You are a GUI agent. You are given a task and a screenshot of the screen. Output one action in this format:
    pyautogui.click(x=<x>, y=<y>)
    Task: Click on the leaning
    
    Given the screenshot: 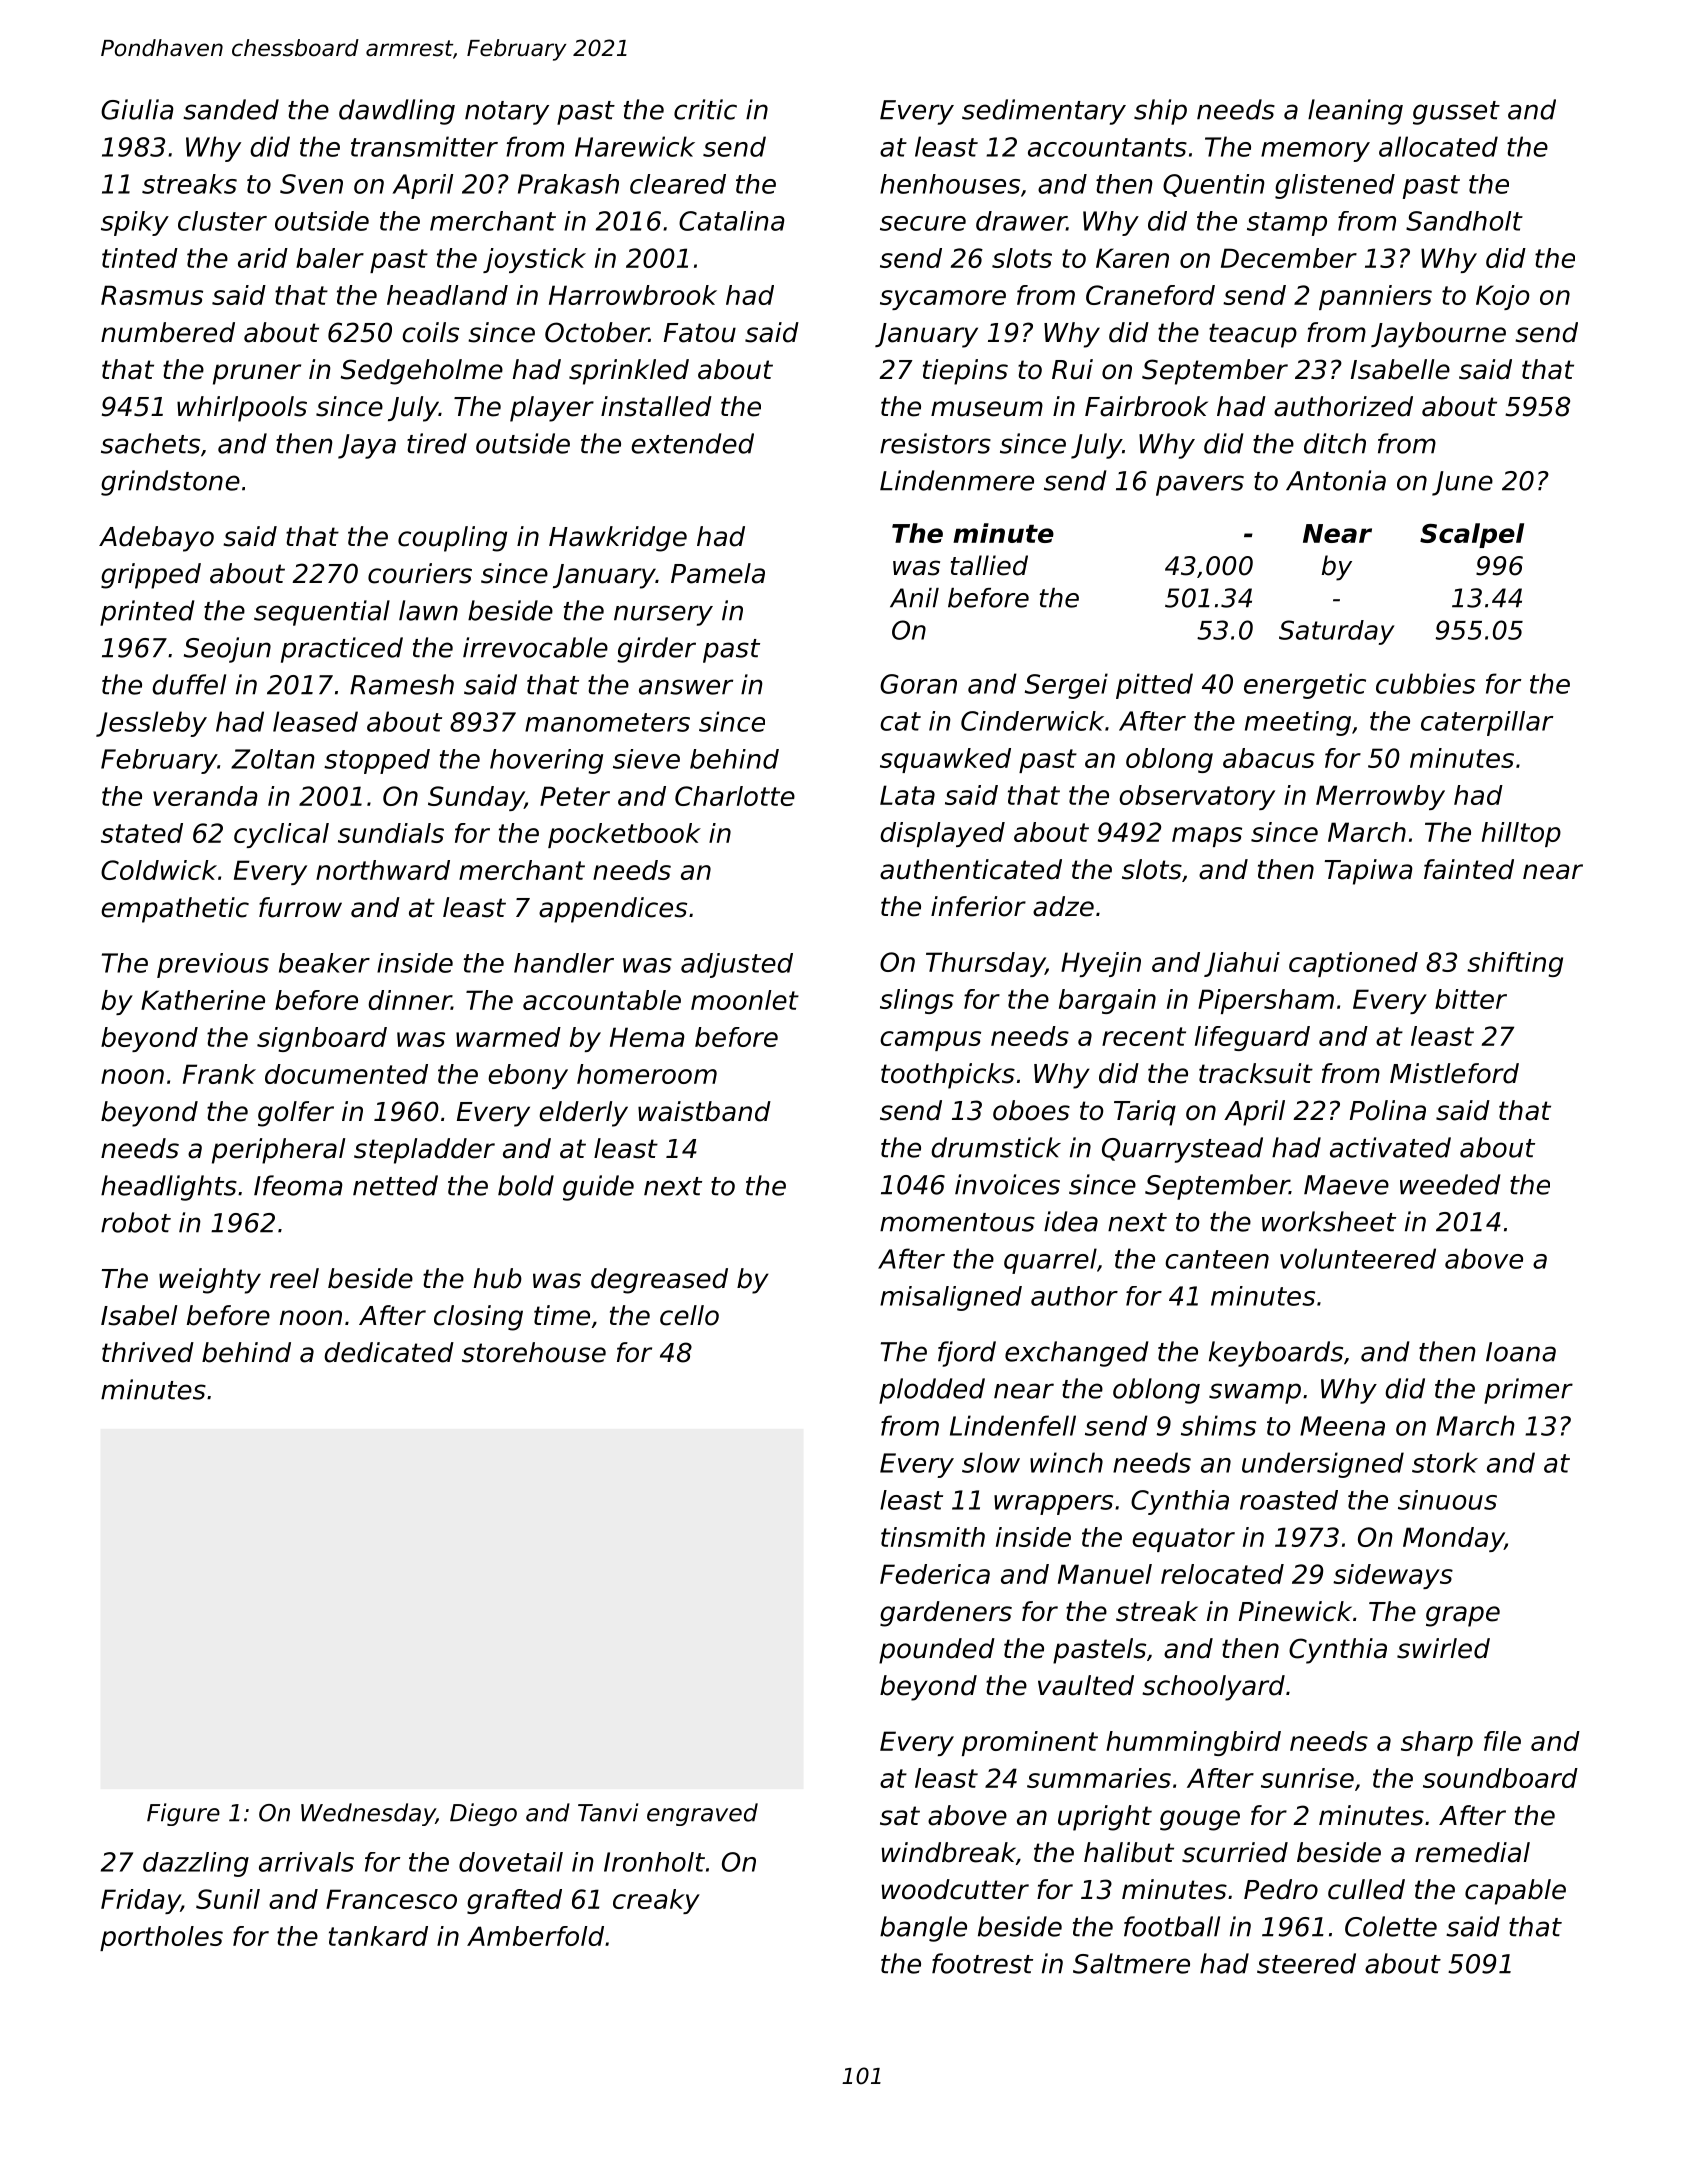 What is the action you would take?
    pyautogui.click(x=1355, y=112)
